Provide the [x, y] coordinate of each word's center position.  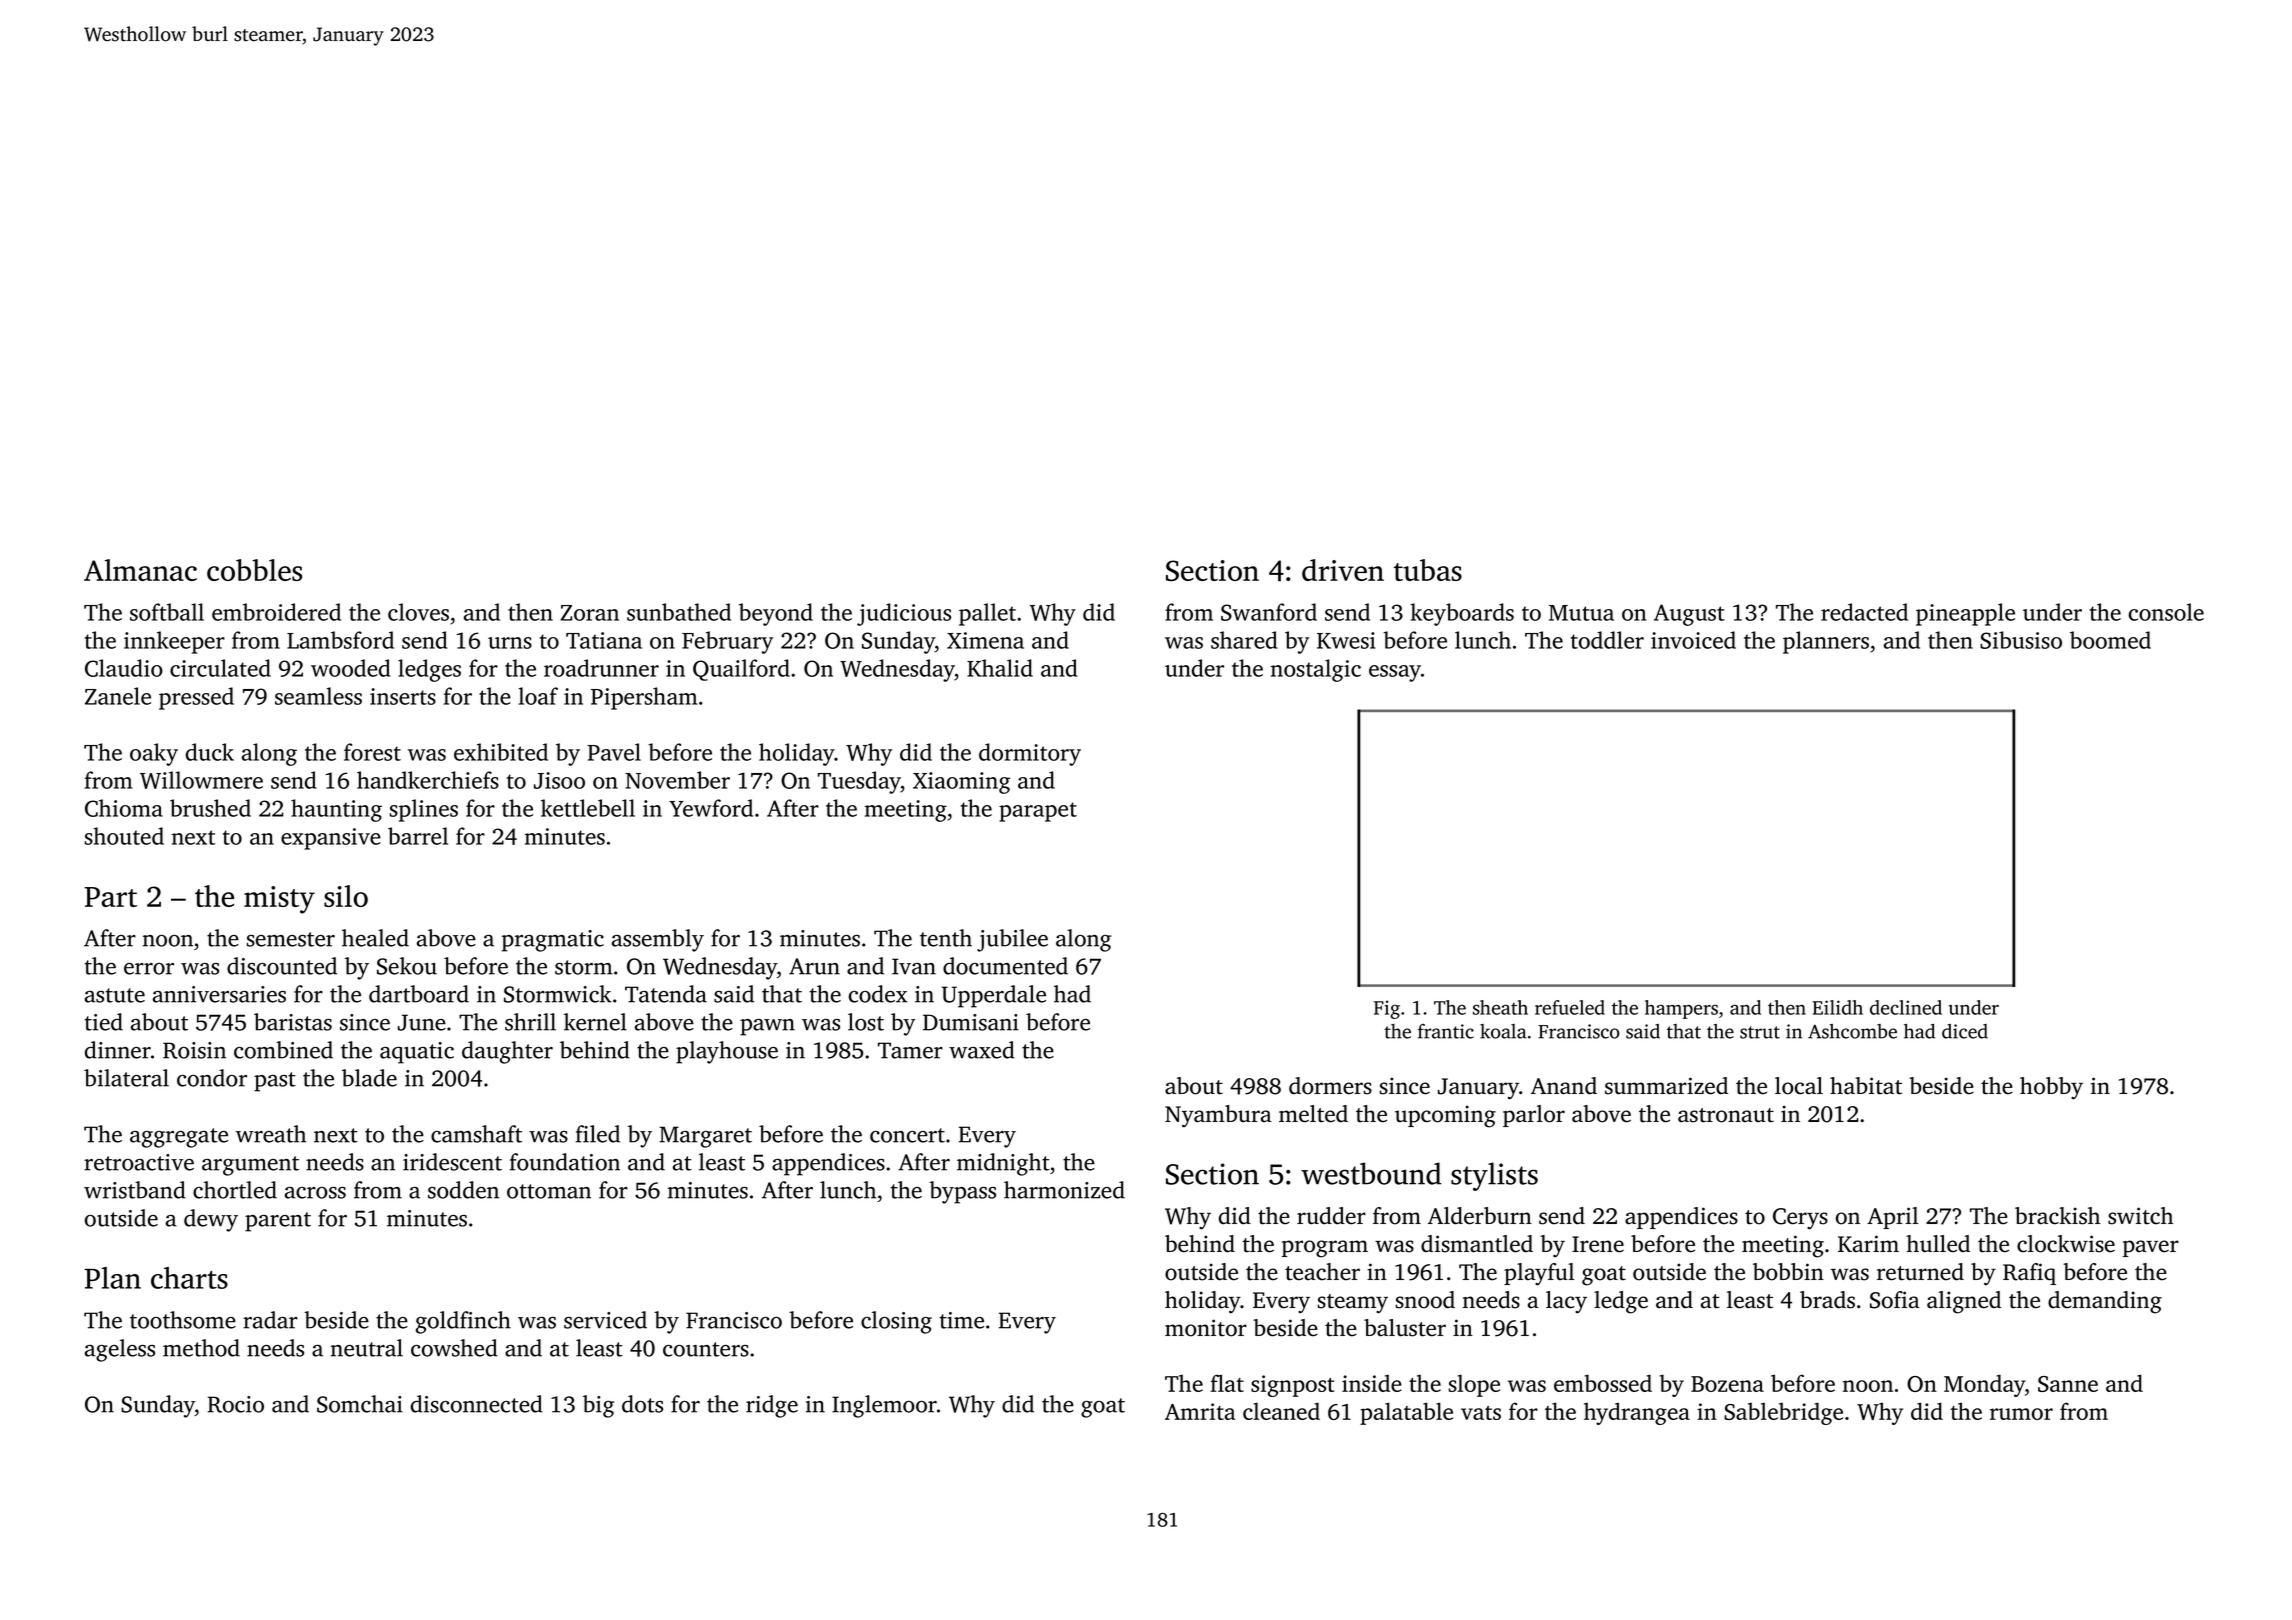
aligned [1964, 1302]
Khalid [1000, 668]
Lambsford [340, 640]
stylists [1494, 1176]
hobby [2051, 1088]
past [275, 1082]
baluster [1405, 1328]
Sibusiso [2021, 640]
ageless [120, 1350]
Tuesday [859, 782]
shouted [124, 836]
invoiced [1693, 640]
